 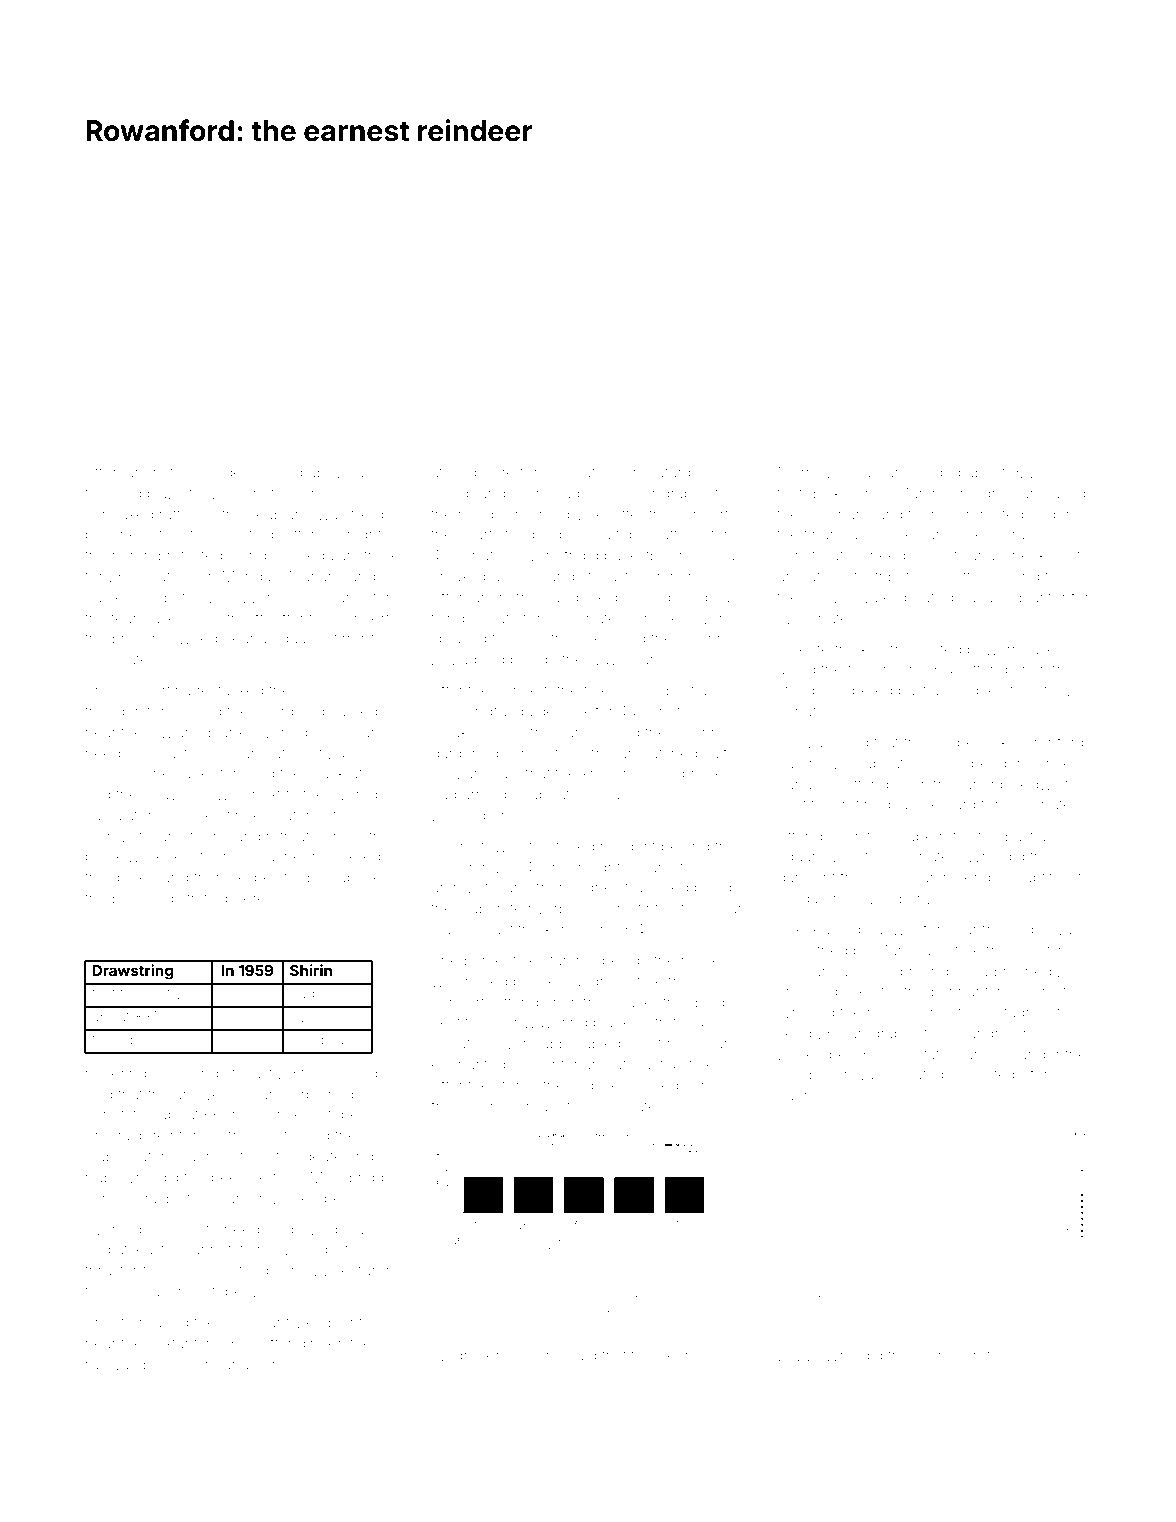 I want to click on squally, so click(x=297, y=640).
